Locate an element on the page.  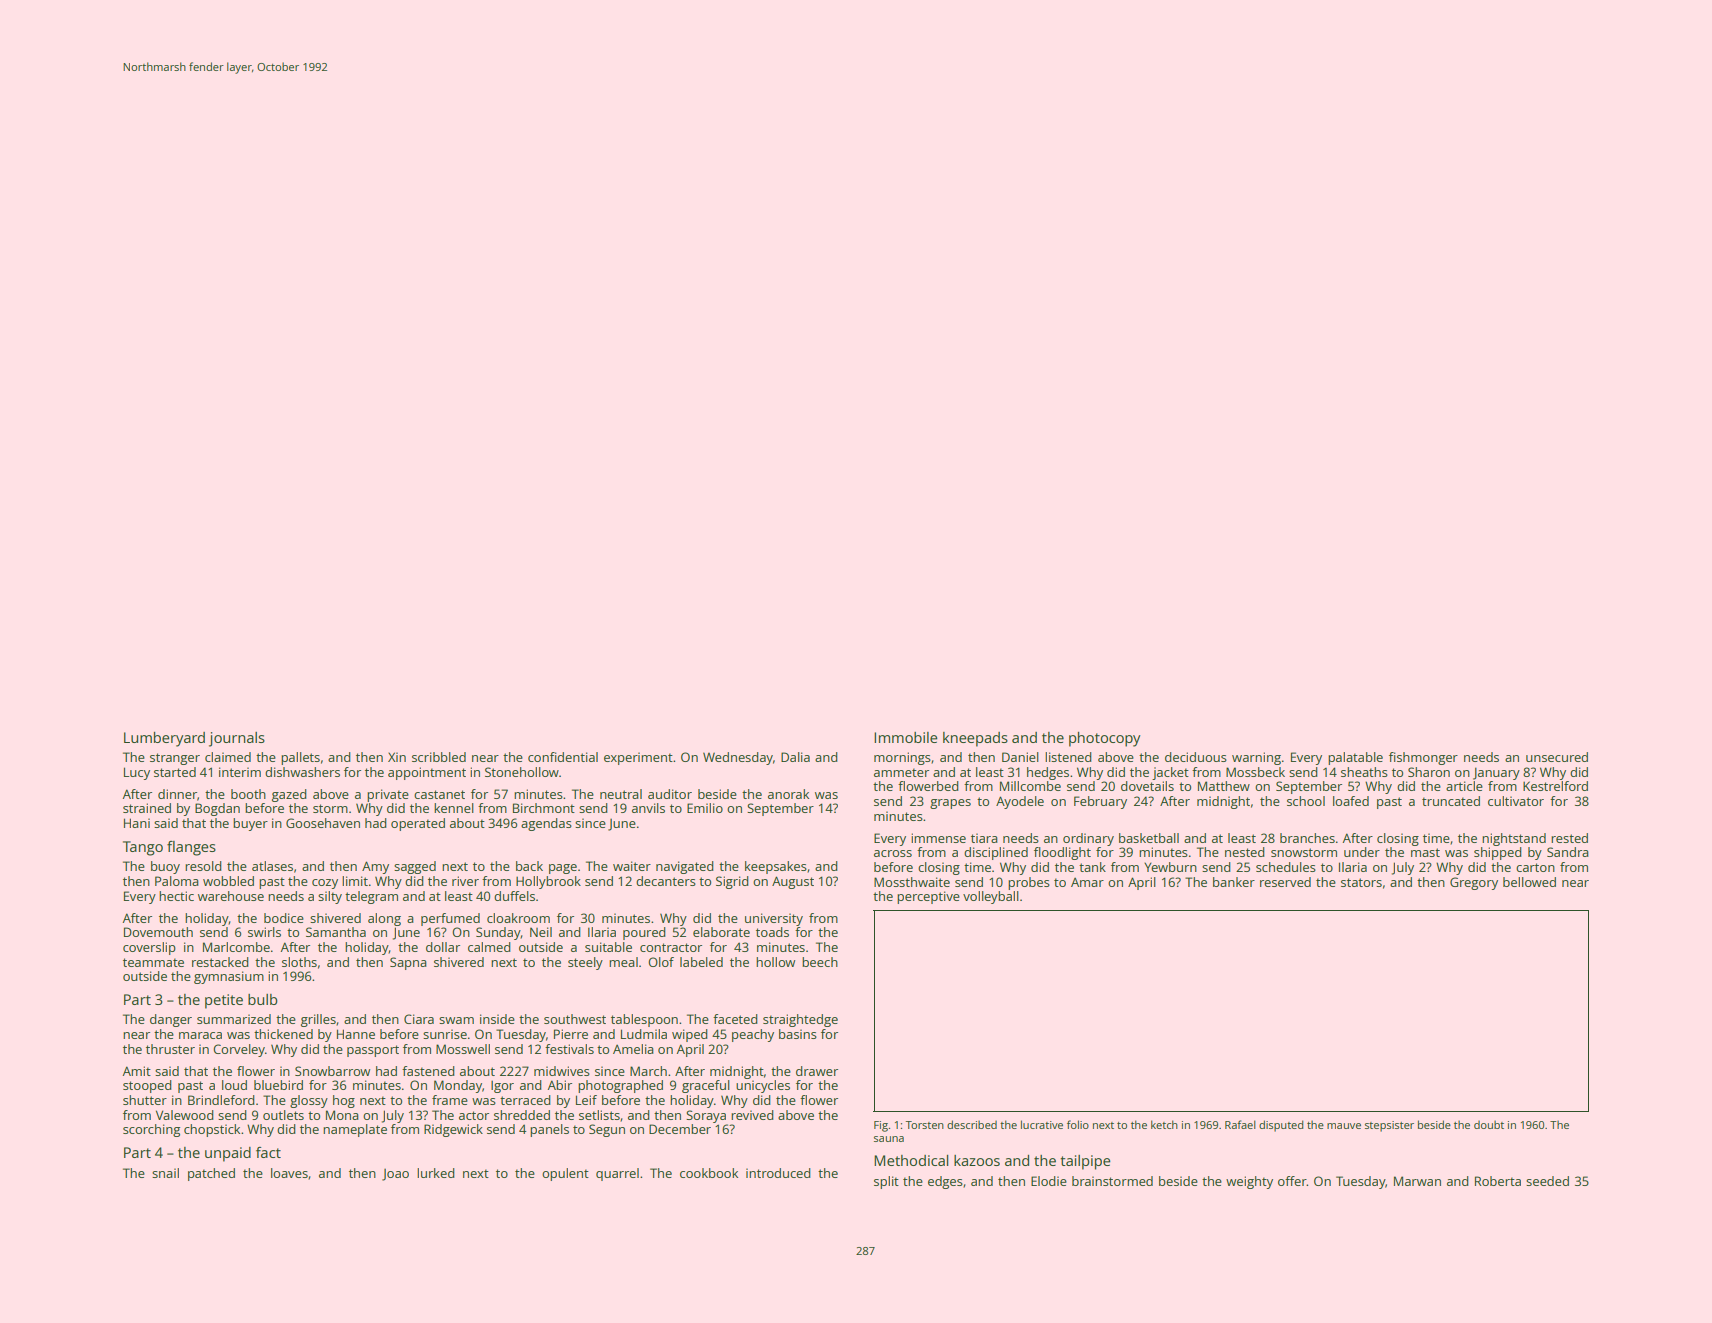
doubt is located at coordinates (1489, 1124).
